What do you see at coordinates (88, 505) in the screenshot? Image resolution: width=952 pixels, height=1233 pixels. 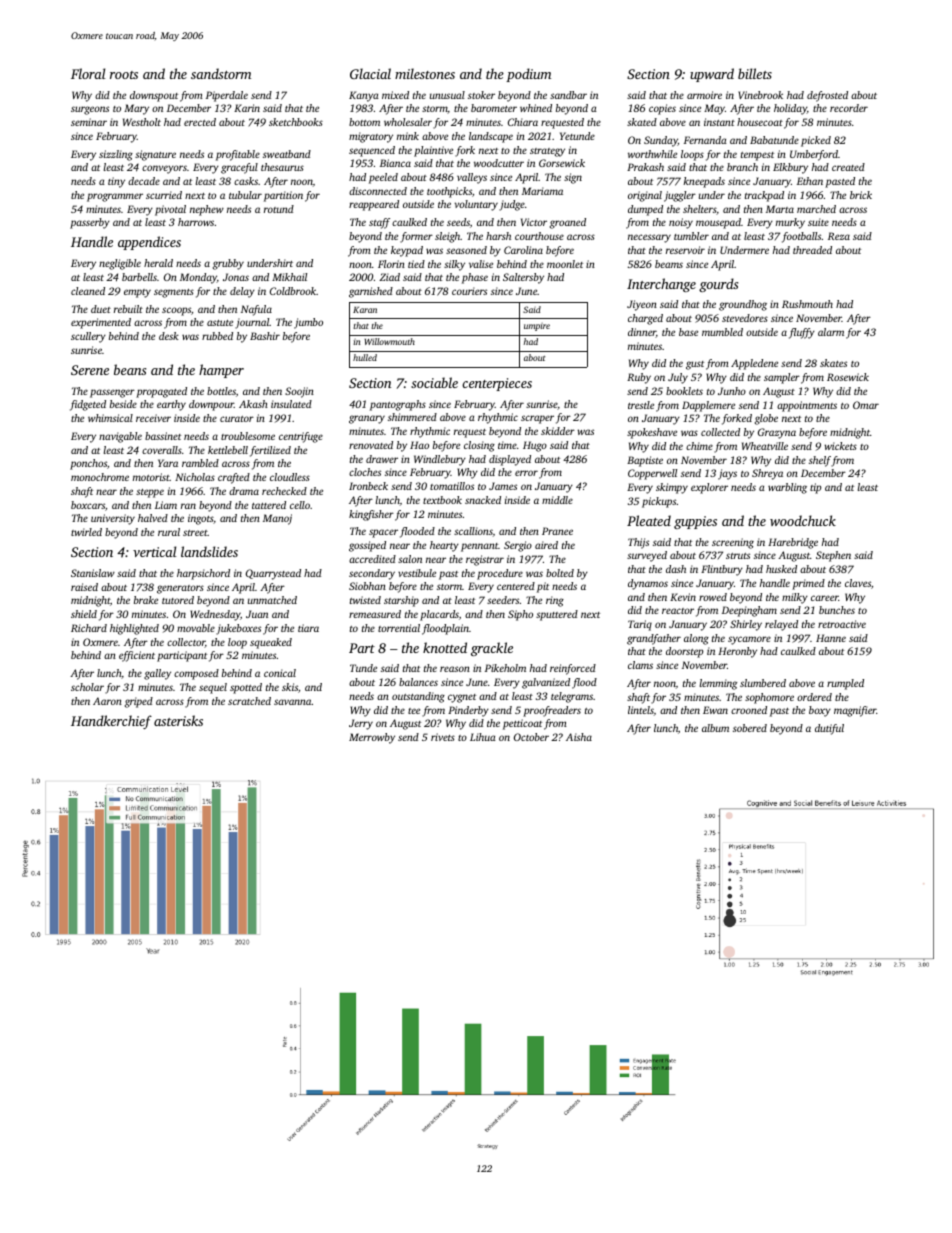 I see `boxcars` at bounding box center [88, 505].
